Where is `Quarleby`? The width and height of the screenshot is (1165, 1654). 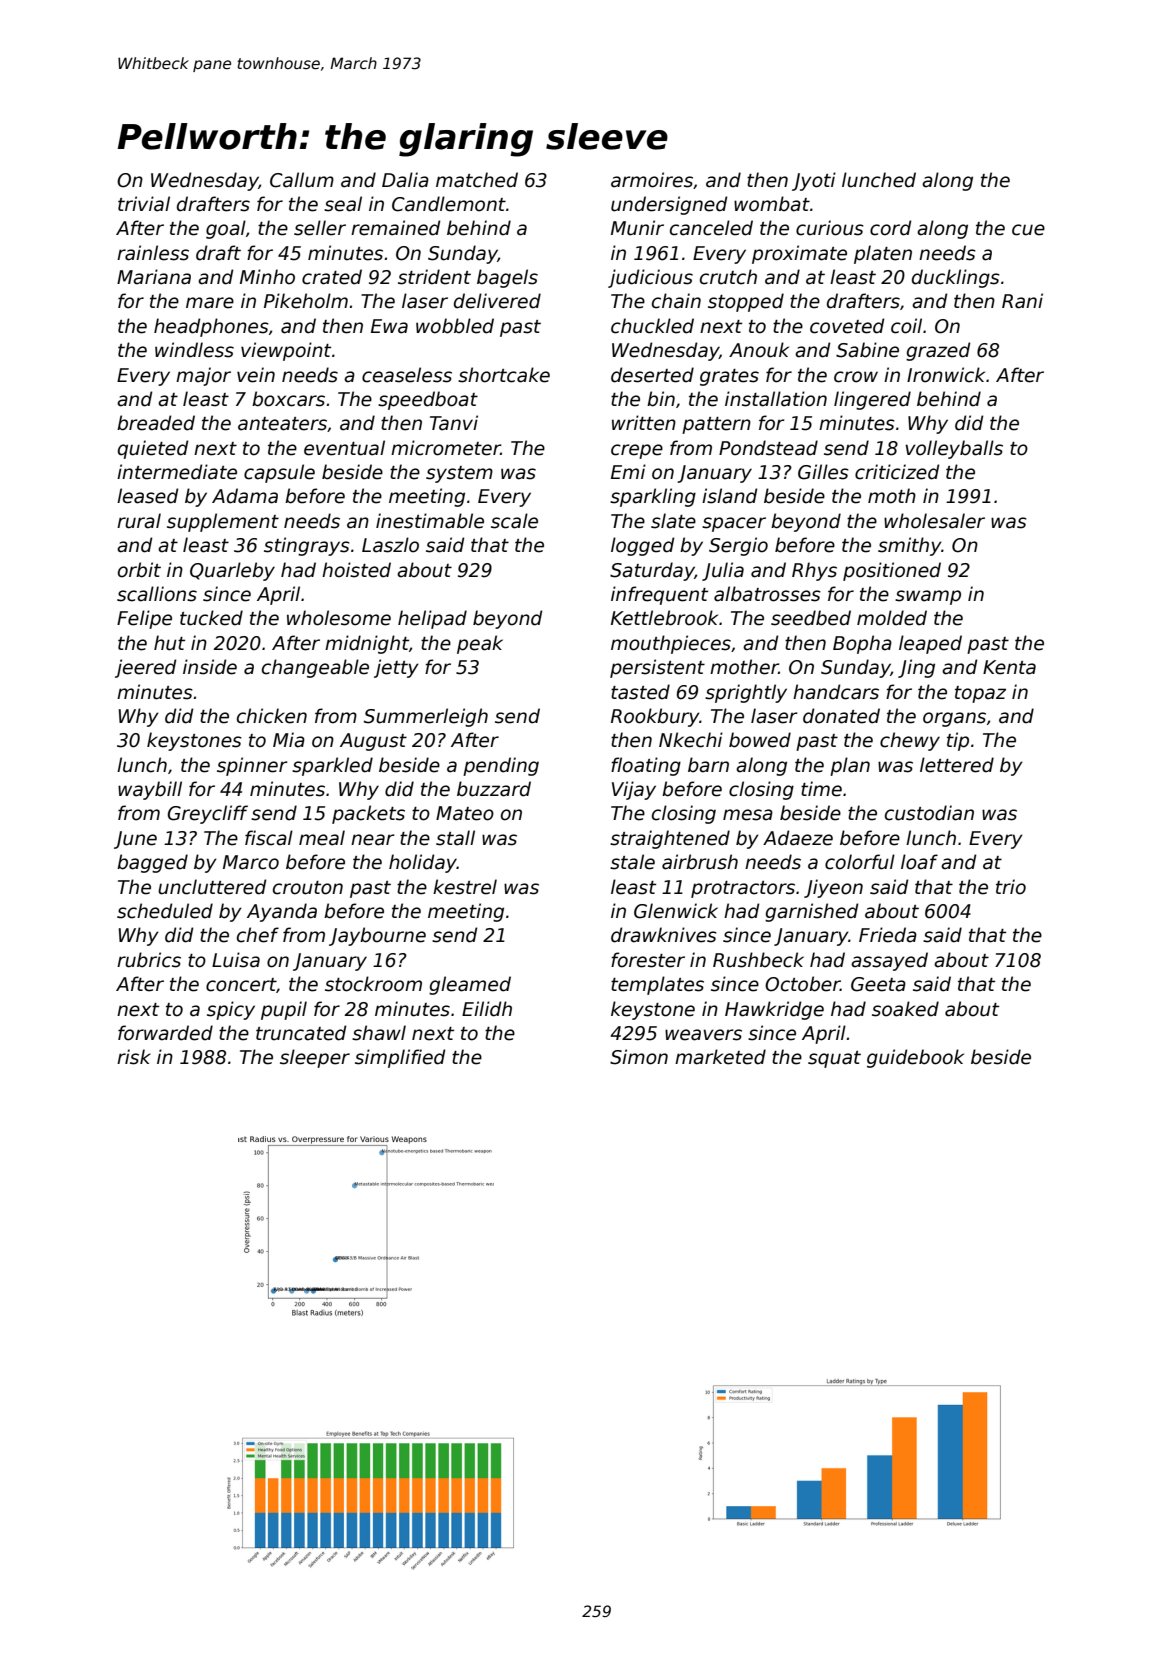 Quarleby is located at coordinates (232, 571).
